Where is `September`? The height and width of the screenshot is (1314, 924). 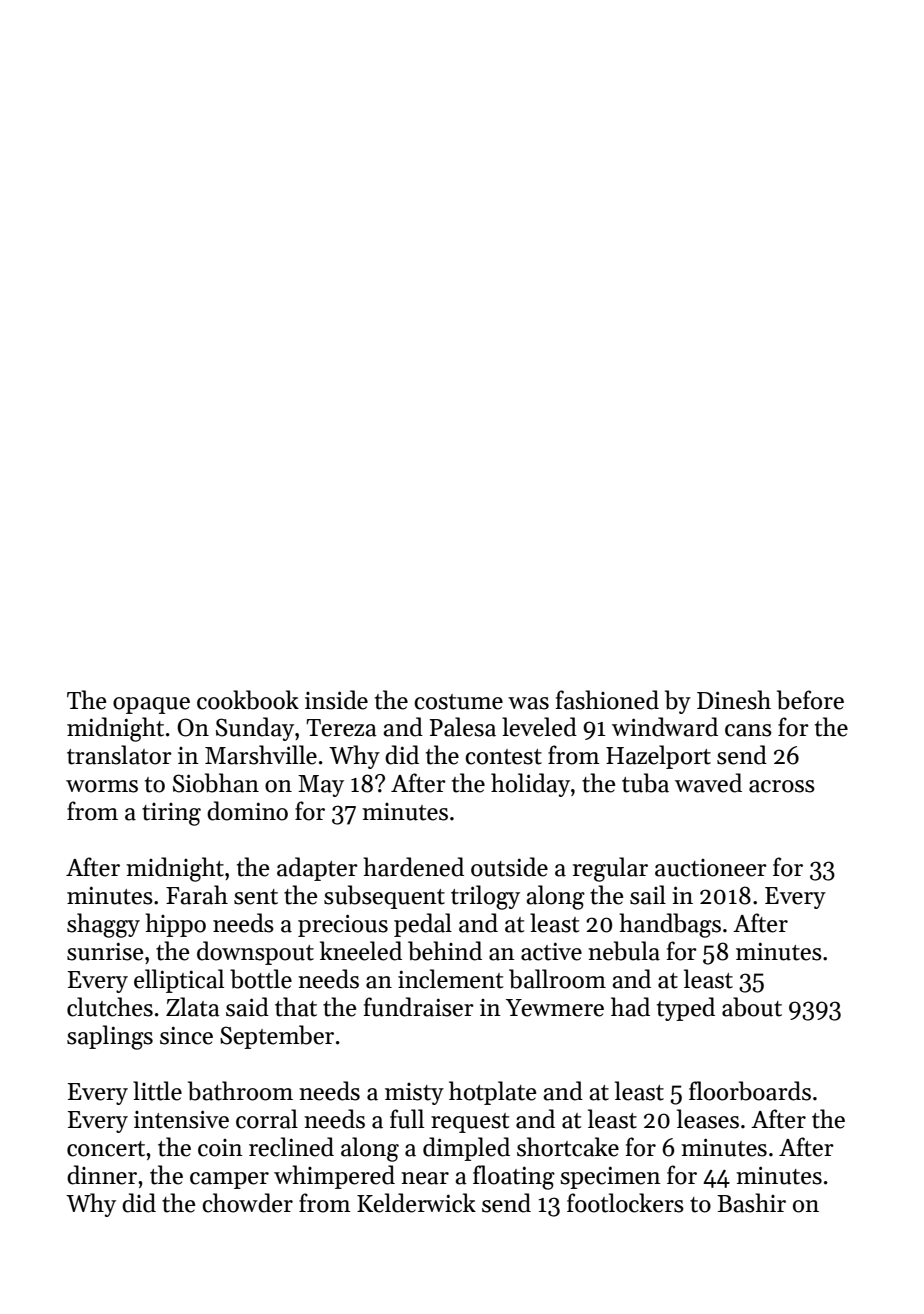
September is located at coordinates (277, 1037).
